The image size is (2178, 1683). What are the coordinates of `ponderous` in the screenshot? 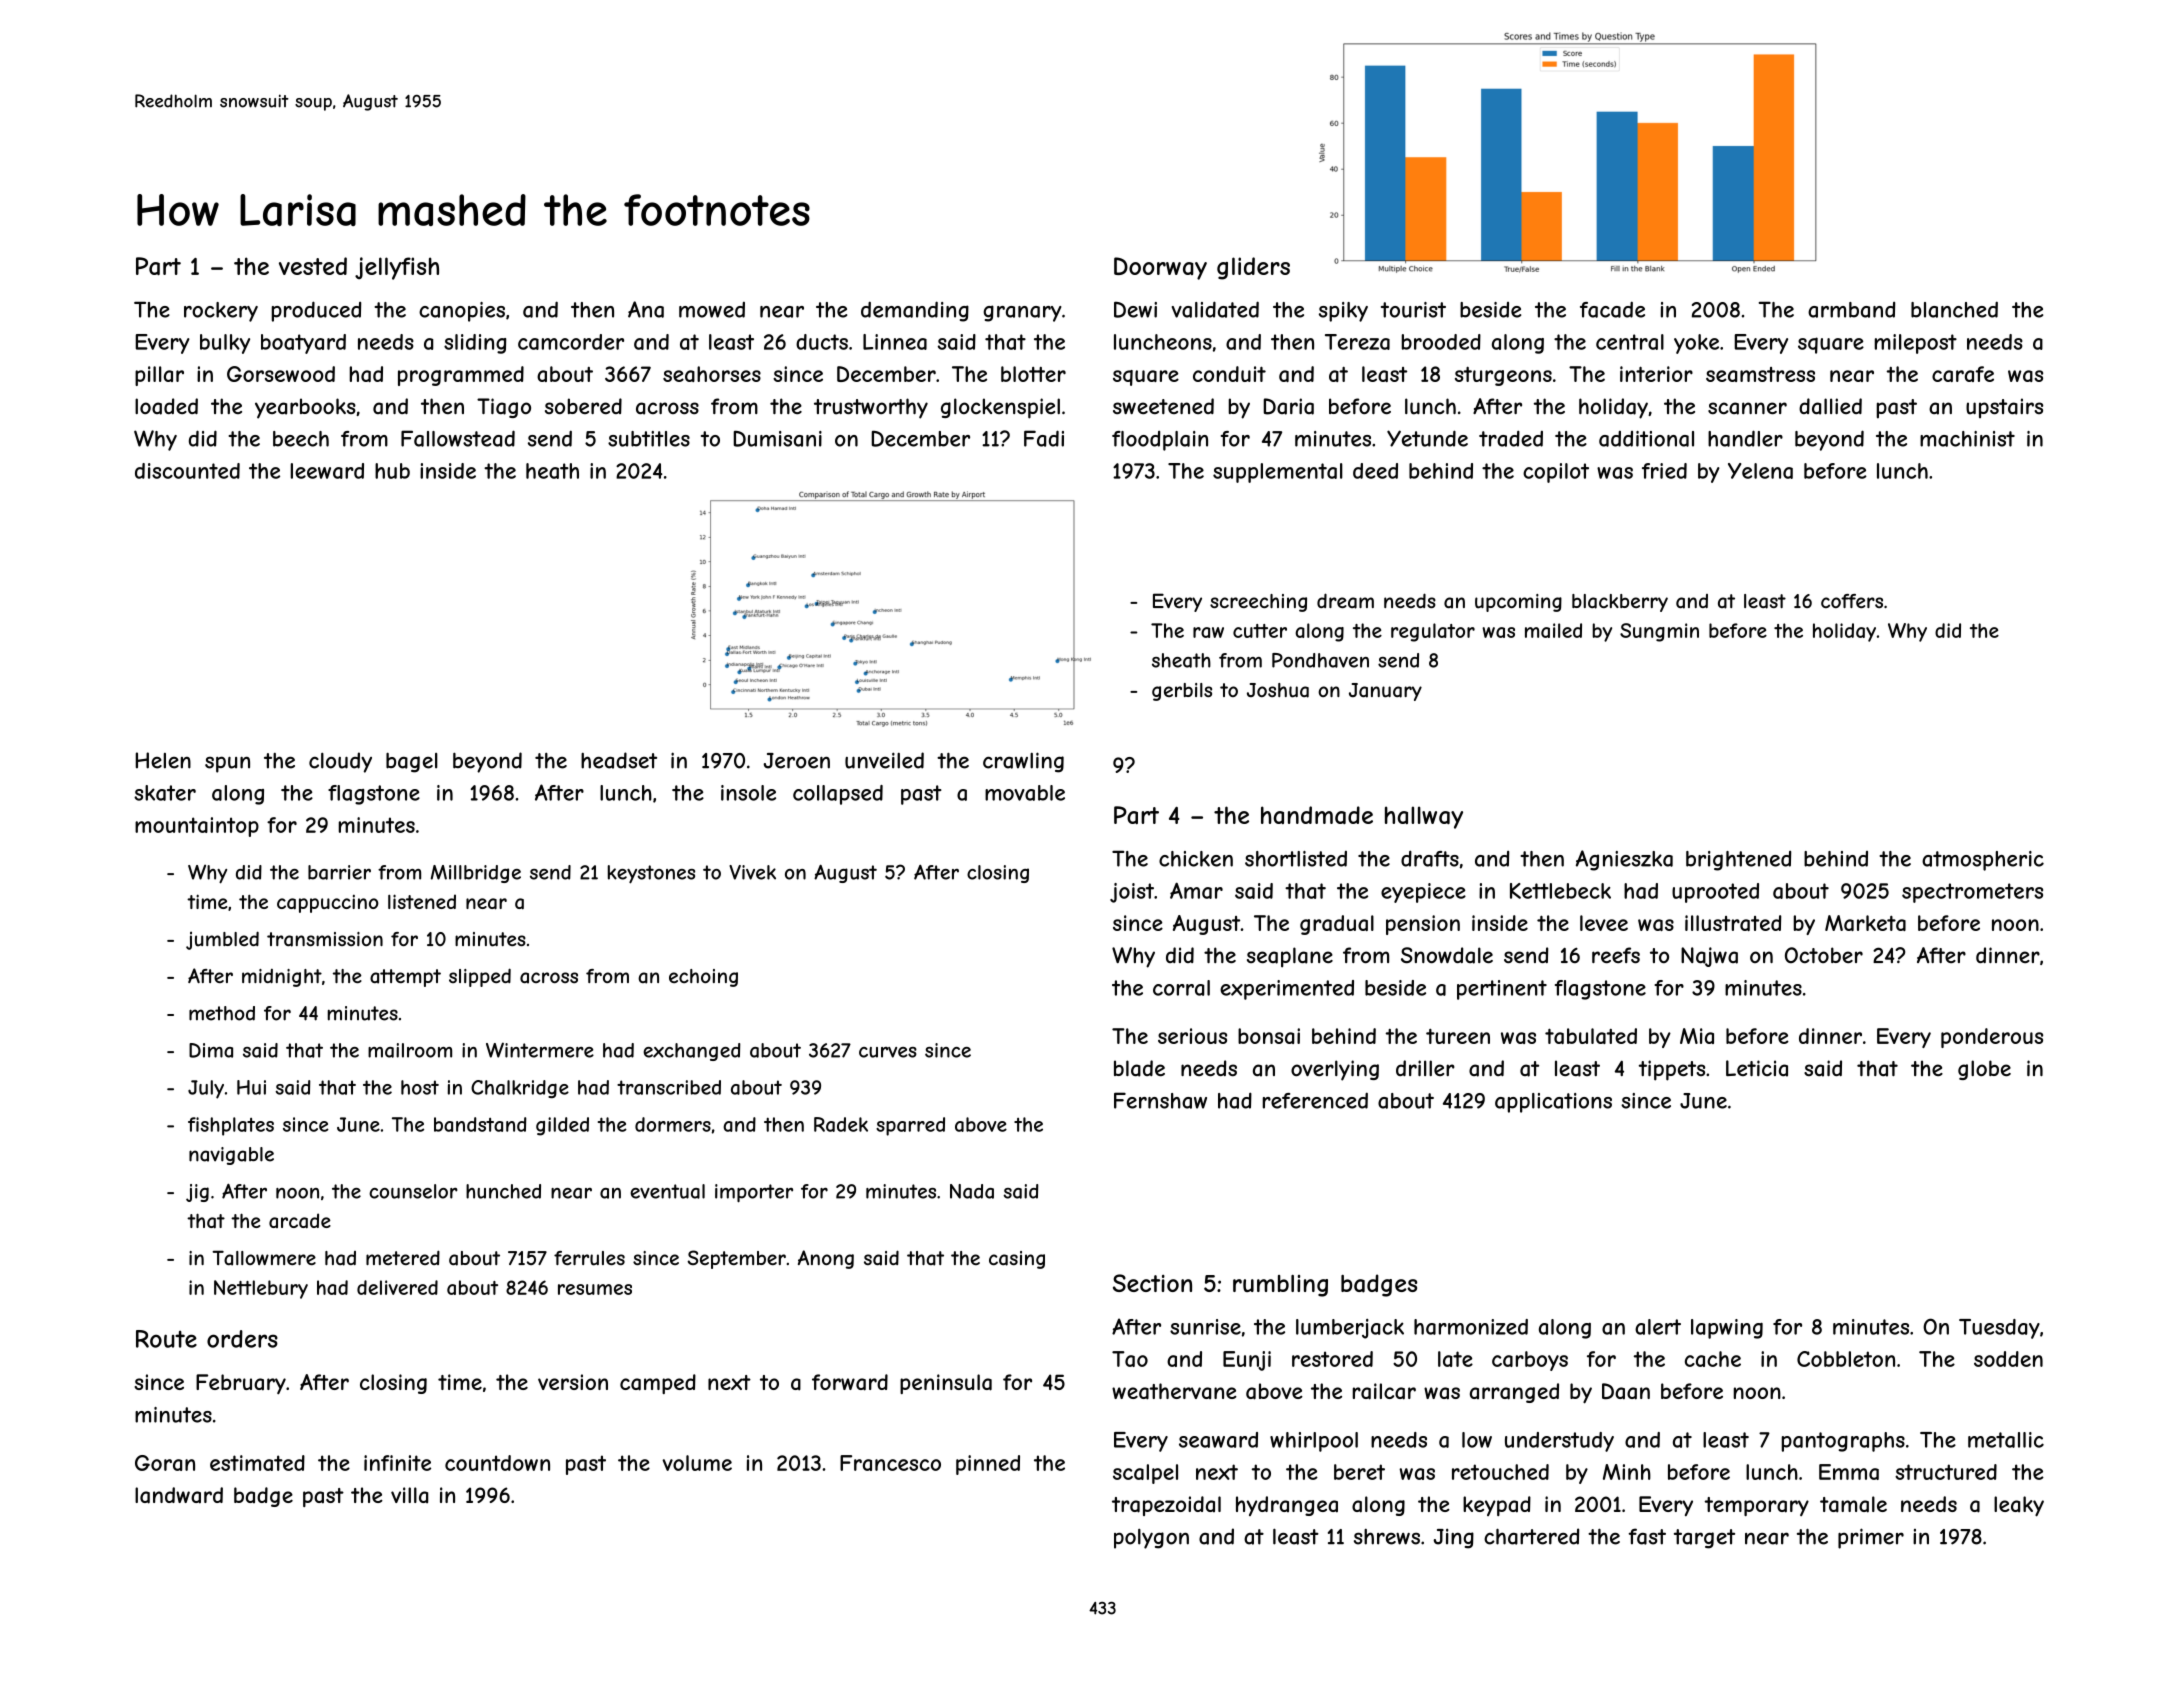 It's located at (1992, 1038).
